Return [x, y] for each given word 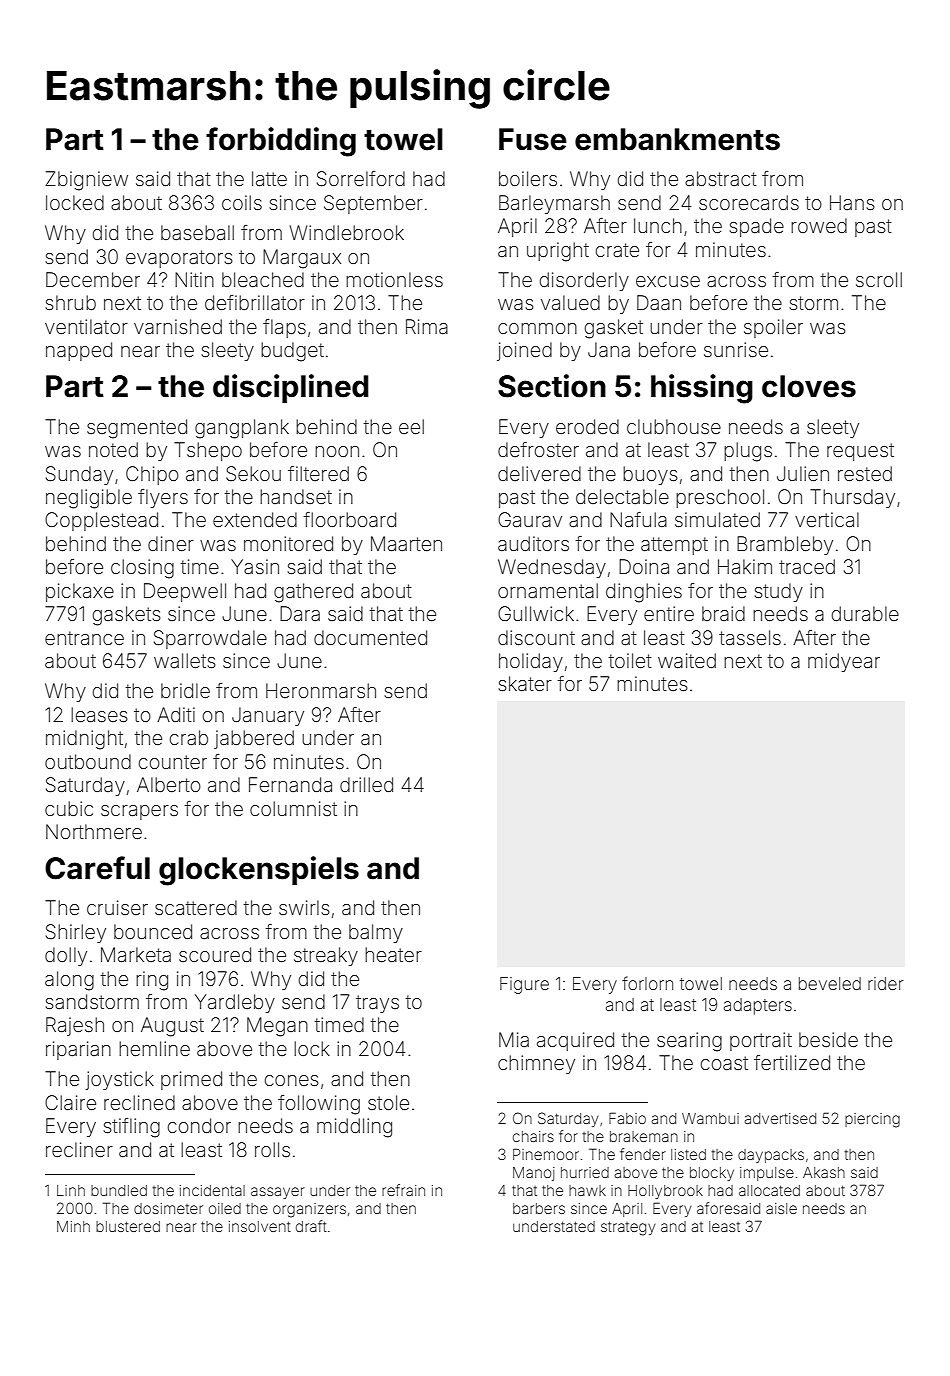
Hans [852, 202]
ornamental [548, 590]
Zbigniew [86, 181]
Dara [300, 613]
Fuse [533, 139]
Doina [644, 566]
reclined [139, 1102]
